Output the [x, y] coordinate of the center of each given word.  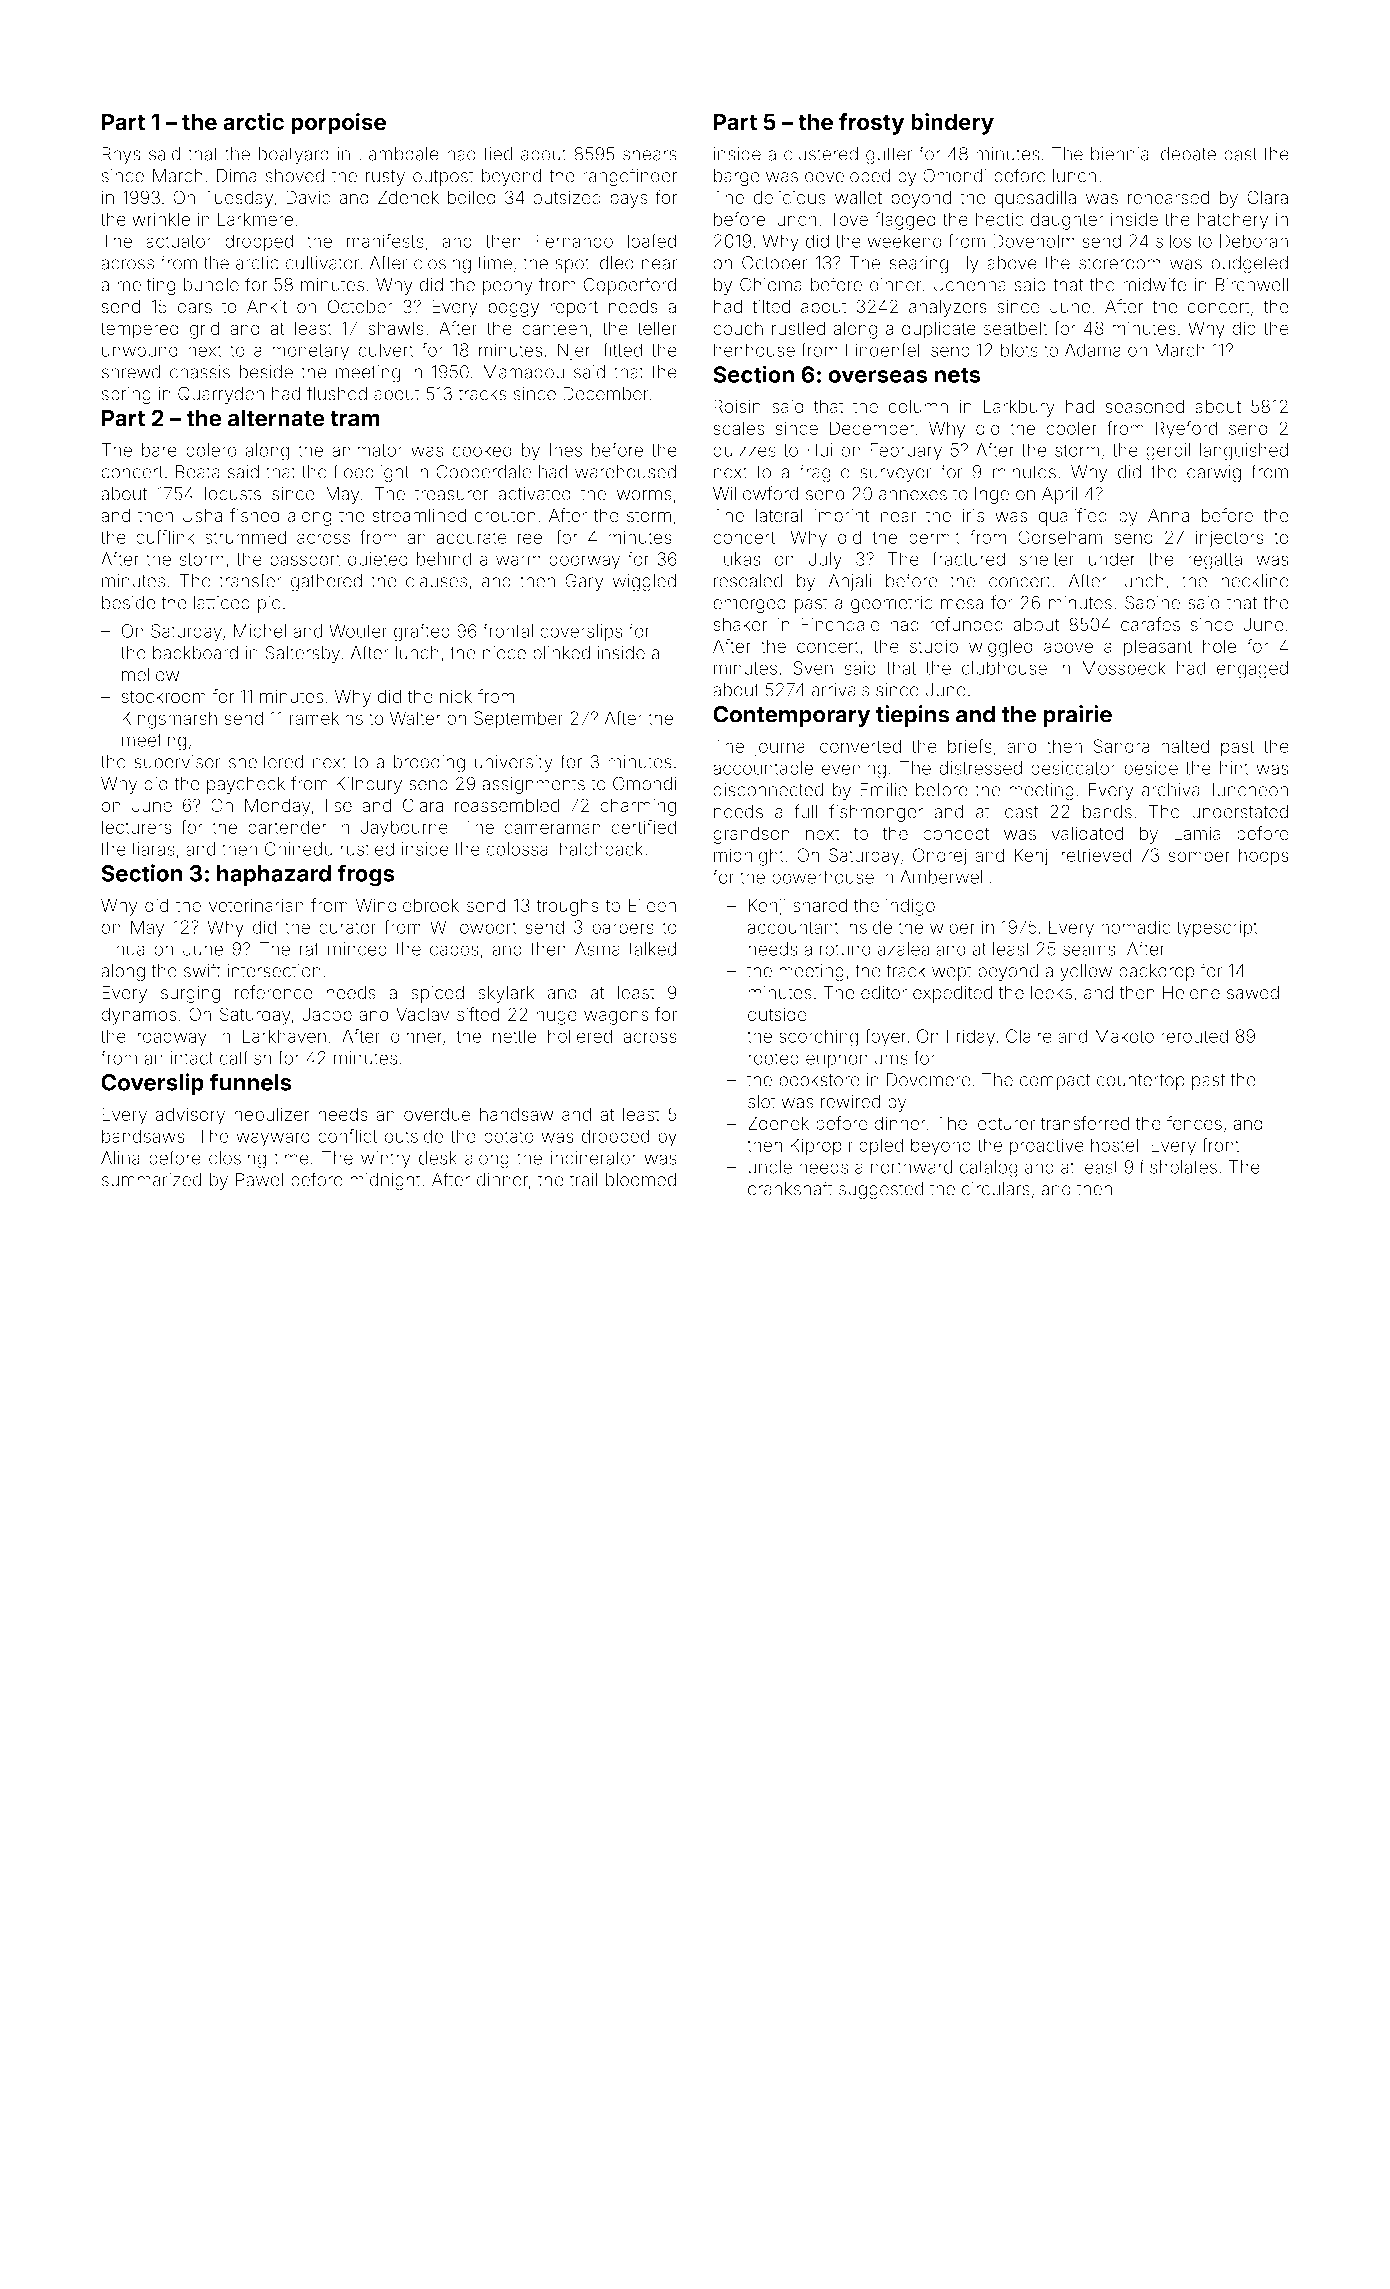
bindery [952, 124]
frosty [871, 124]
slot [762, 1102]
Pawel [259, 1180]
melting [146, 286]
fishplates [1178, 1168]
